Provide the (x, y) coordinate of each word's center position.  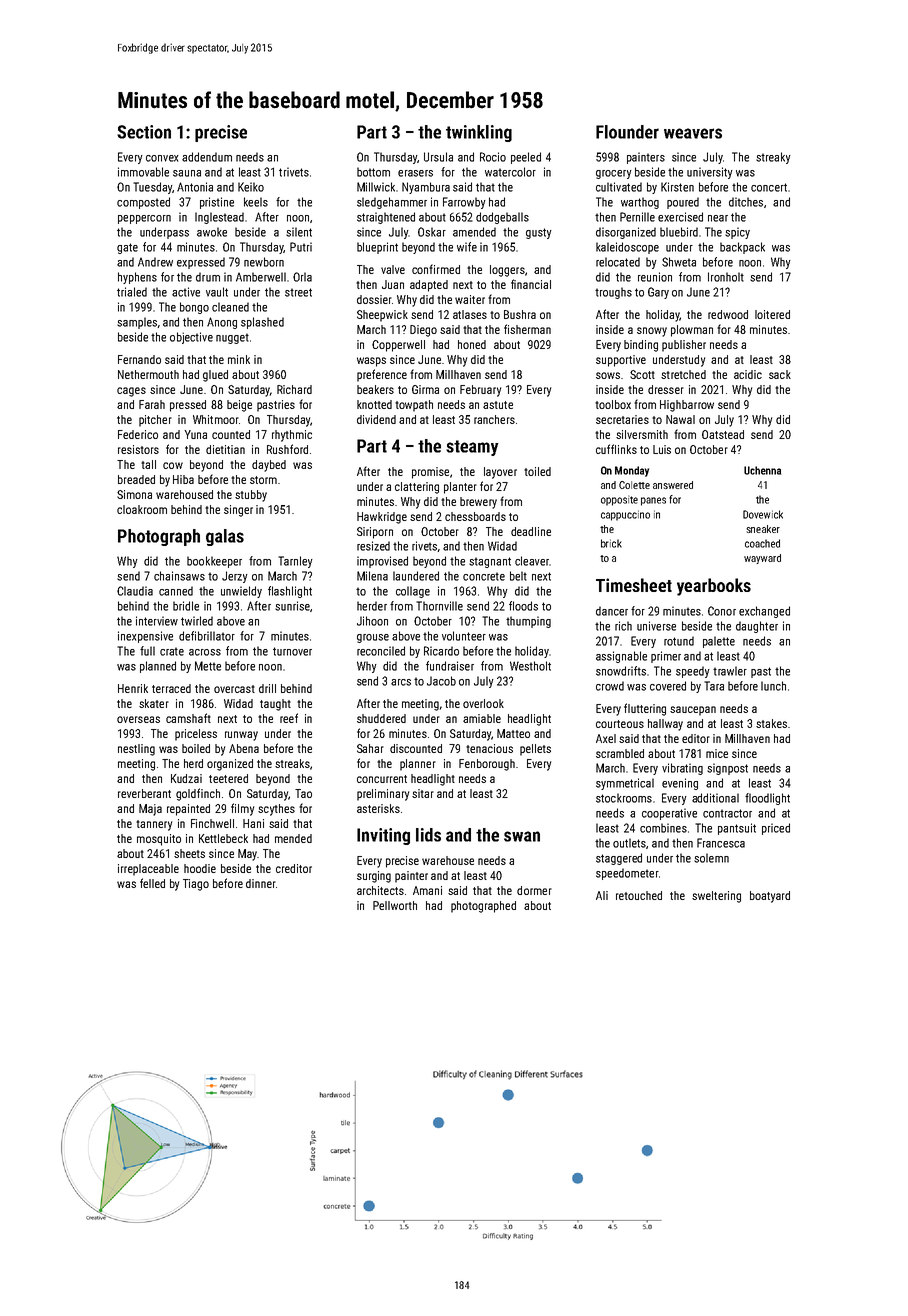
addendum (207, 157)
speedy (693, 672)
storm (263, 480)
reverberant (144, 793)
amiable (482, 718)
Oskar (432, 232)
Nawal (680, 419)
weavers (693, 133)
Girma (425, 389)
